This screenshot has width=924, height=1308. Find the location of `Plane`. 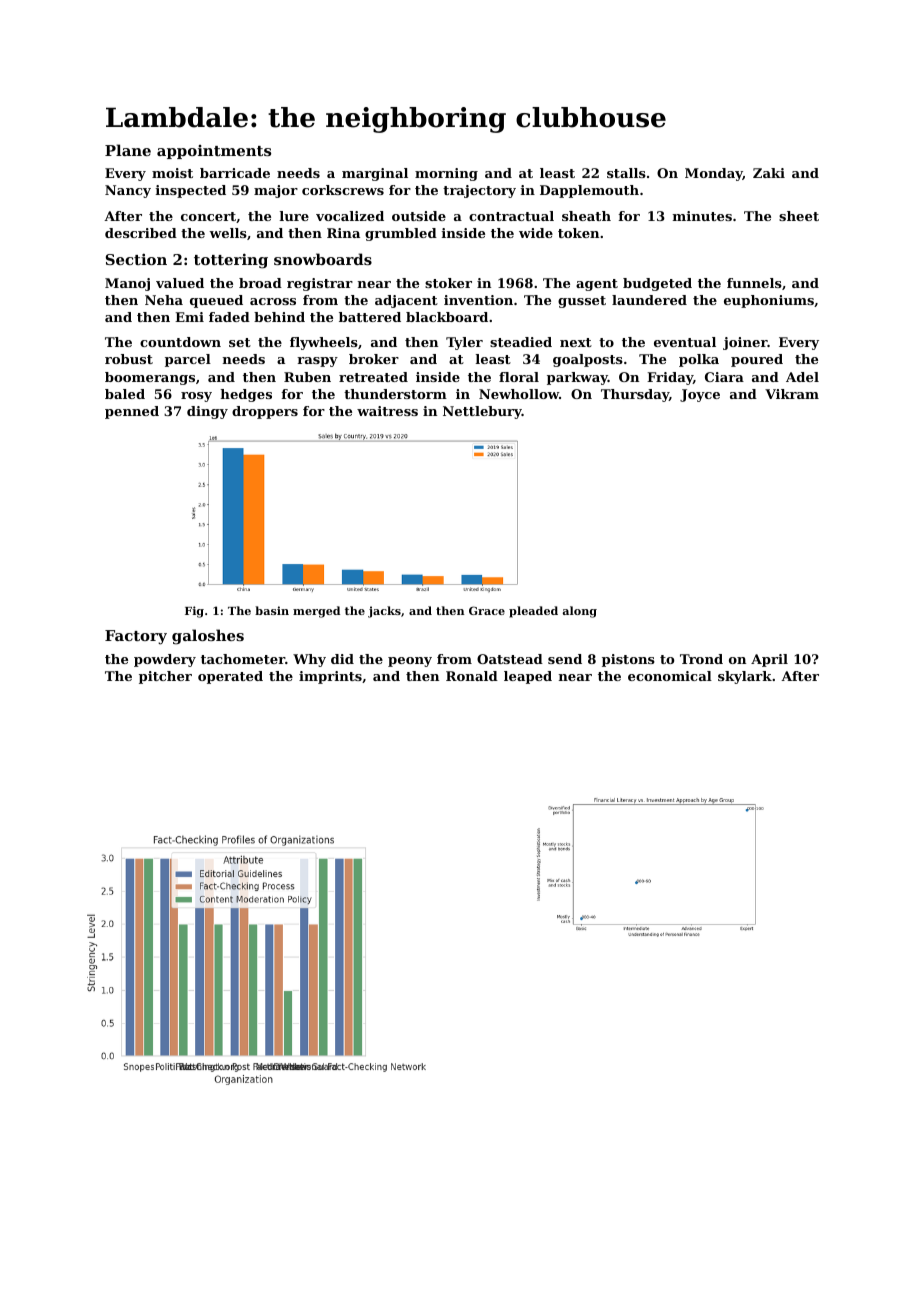

Plane is located at coordinates (128, 150).
